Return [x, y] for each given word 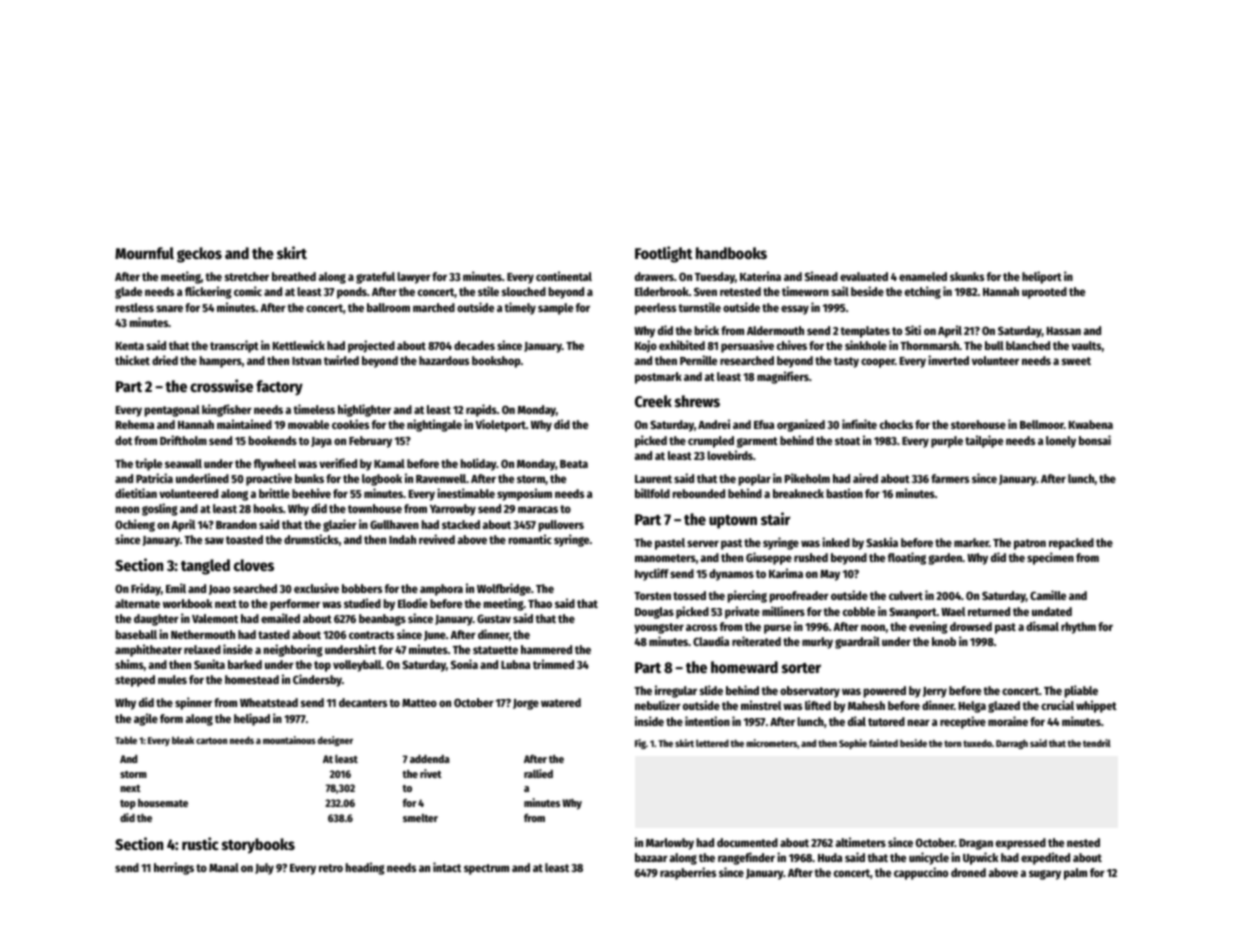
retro [331, 868]
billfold [652, 493]
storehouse [978, 424]
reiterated [756, 641]
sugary [1045, 875]
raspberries [688, 873]
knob [944, 641]
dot [123, 440]
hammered [546, 649]
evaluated [864, 276]
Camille [1048, 595]
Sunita [209, 664]
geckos [199, 255]
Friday [146, 589]
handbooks [731, 253]
